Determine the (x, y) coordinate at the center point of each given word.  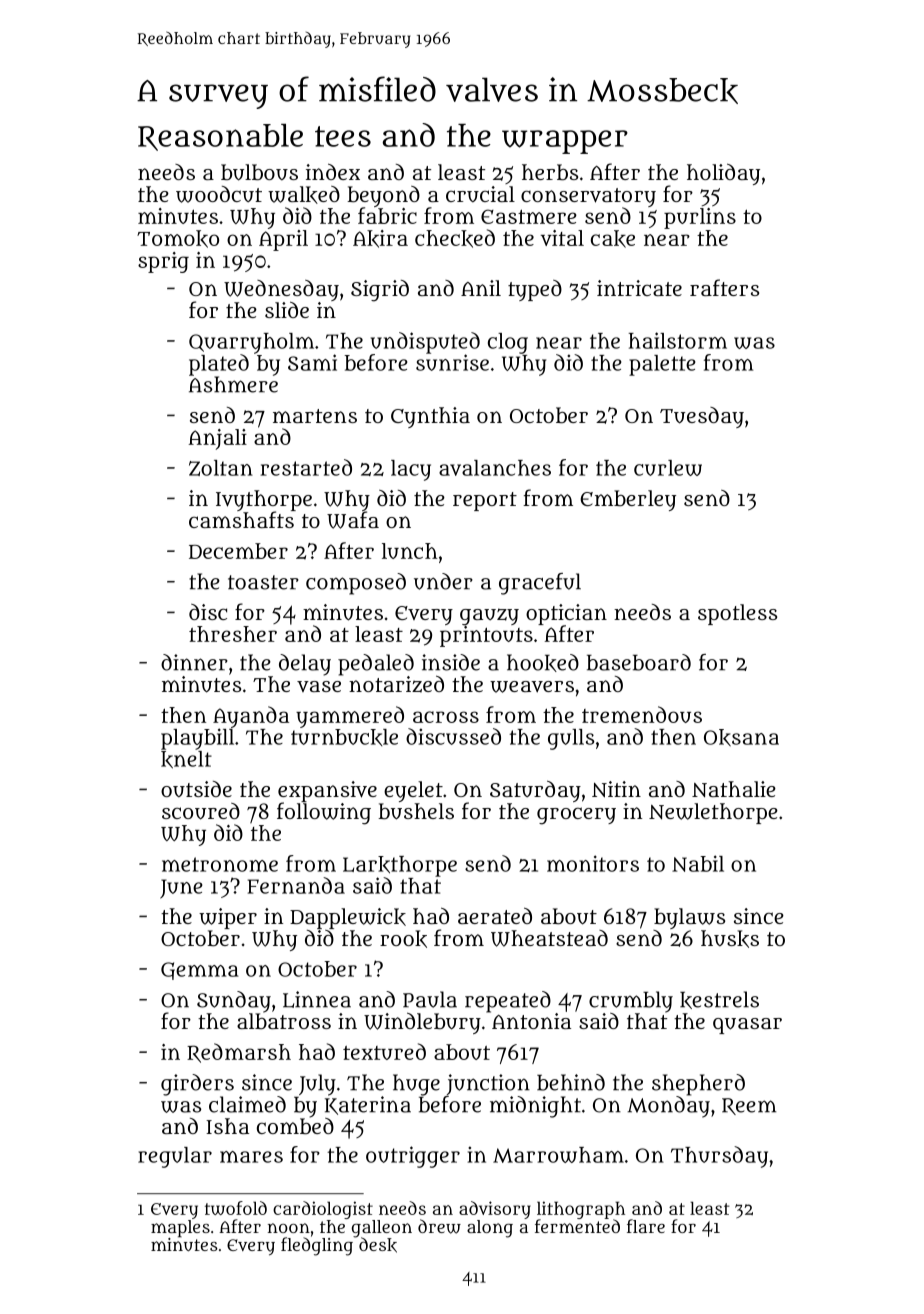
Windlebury (422, 1023)
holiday (723, 174)
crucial (480, 194)
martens (315, 416)
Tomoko (178, 239)
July (317, 1085)
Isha (227, 1126)
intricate (639, 288)
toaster (263, 582)
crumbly (631, 1002)
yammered (350, 717)
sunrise (452, 362)
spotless (737, 614)
